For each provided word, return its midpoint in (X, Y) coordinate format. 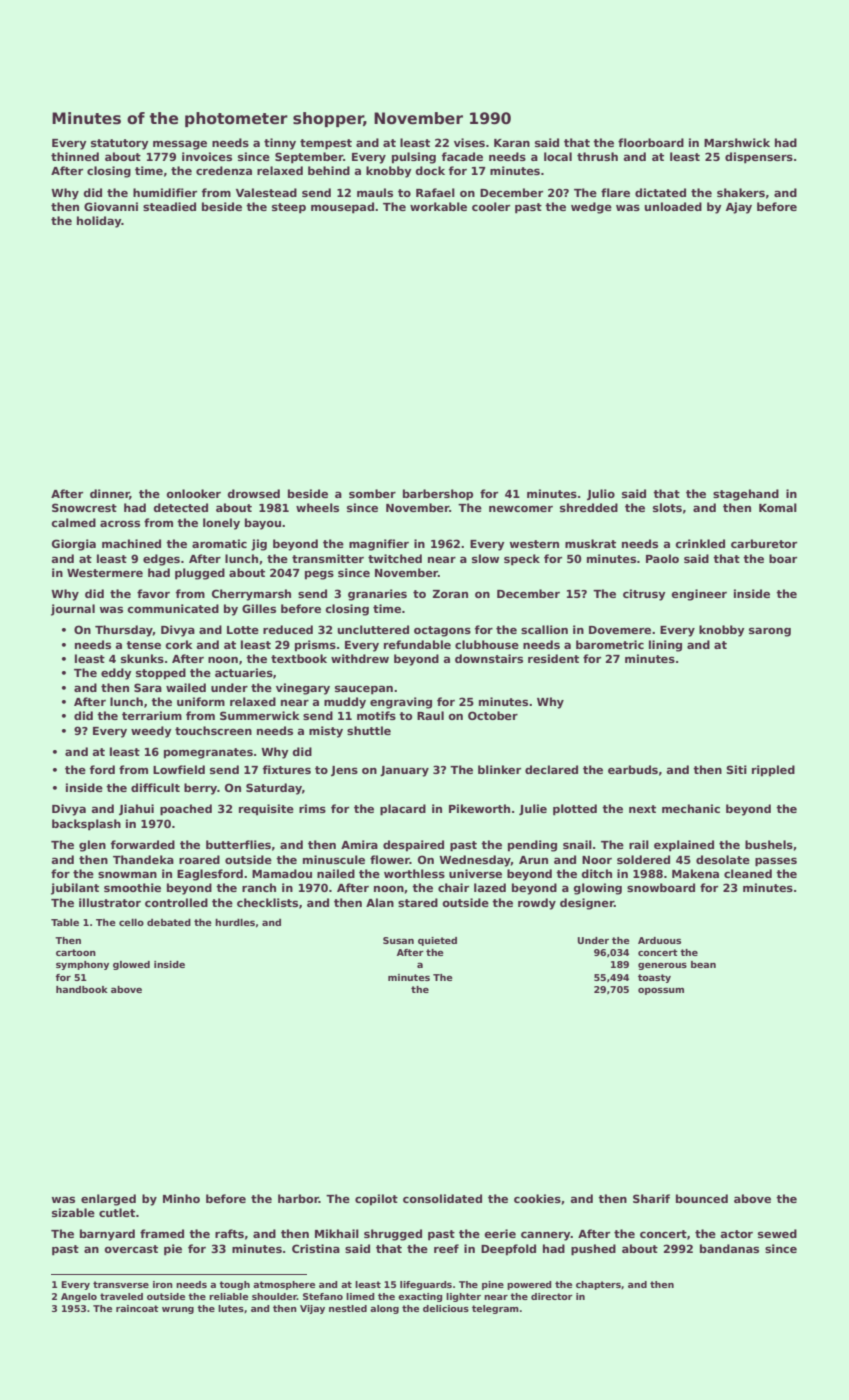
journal (73, 610)
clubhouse (487, 644)
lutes (231, 1308)
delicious (446, 1308)
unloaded (673, 206)
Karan (512, 143)
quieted (437, 941)
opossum (661, 991)
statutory (120, 144)
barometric (610, 644)
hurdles (235, 922)
